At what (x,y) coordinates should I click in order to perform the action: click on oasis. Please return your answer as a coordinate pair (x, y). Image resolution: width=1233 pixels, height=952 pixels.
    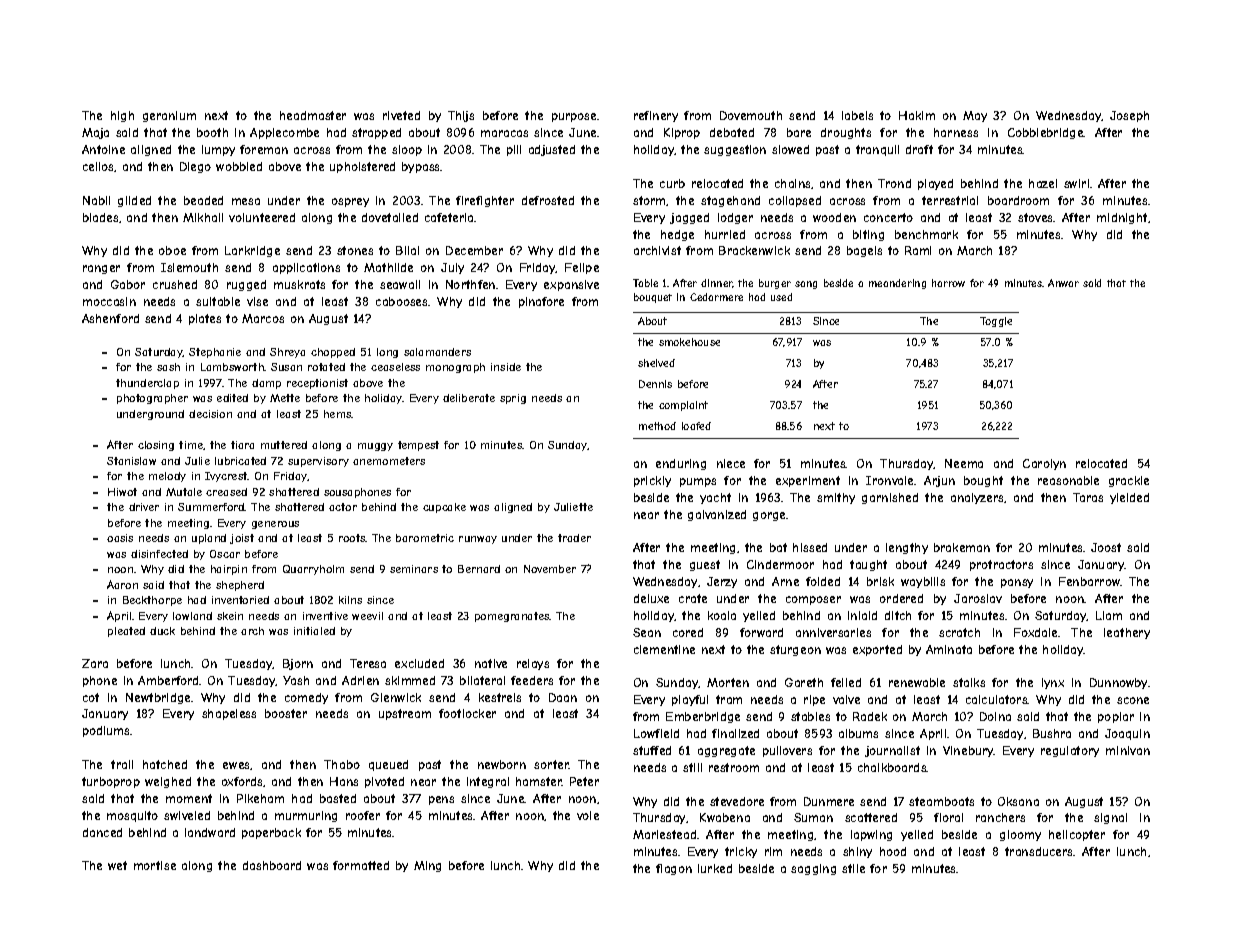
    Looking at the image, I should click on (120, 538).
